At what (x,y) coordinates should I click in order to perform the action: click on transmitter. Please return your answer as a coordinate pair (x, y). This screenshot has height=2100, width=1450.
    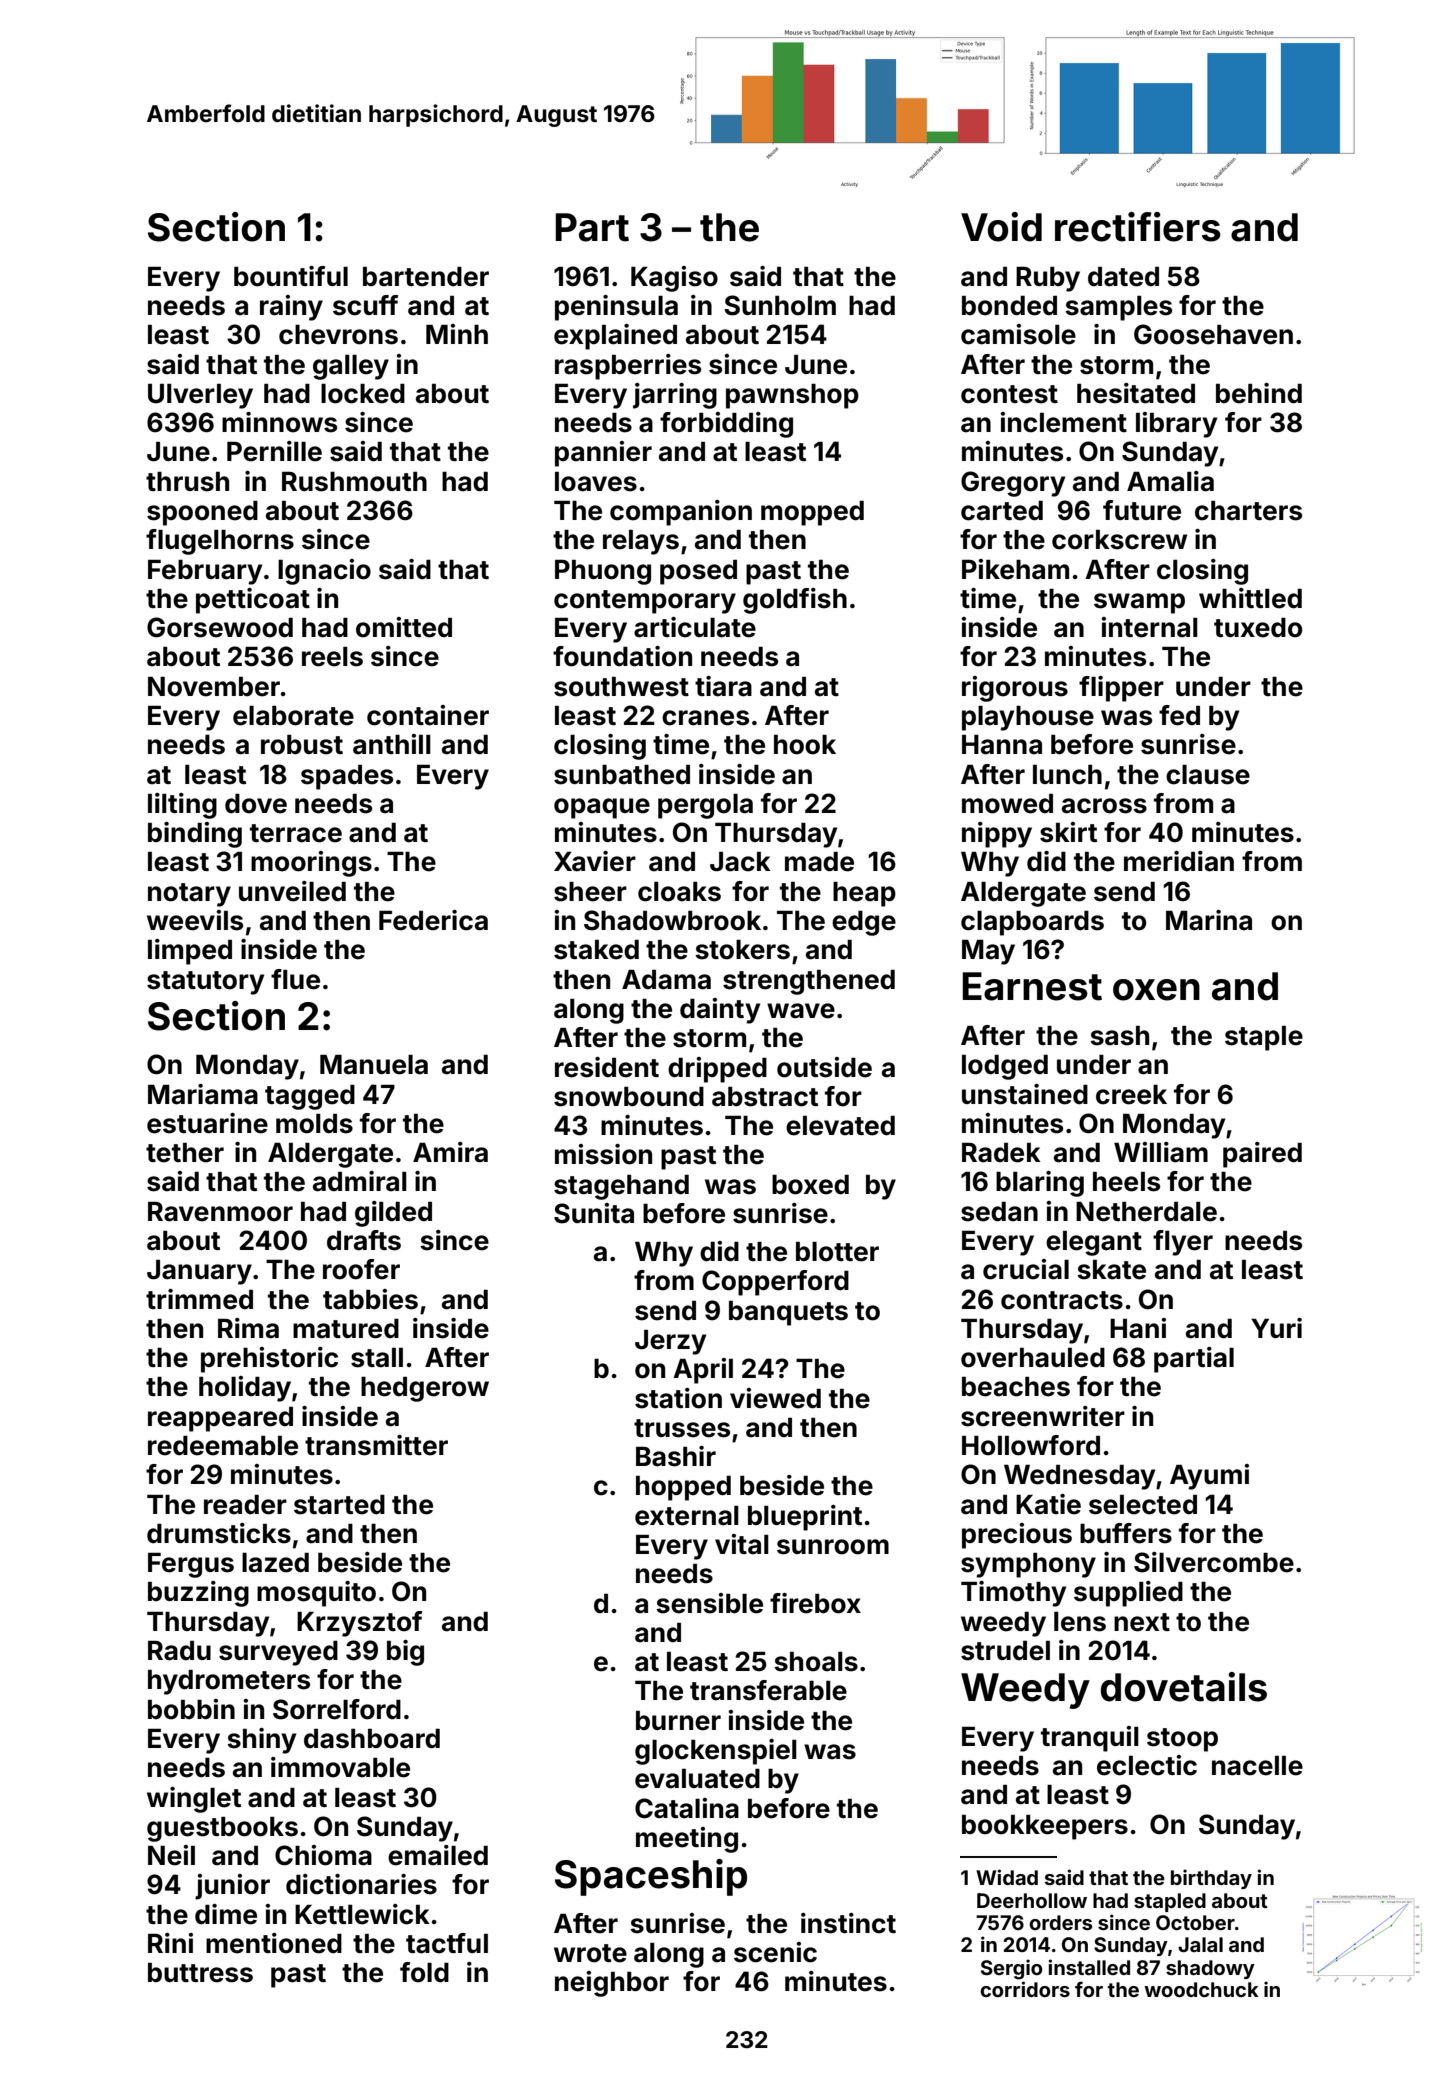
    Looking at the image, I should click on (376, 1445).
